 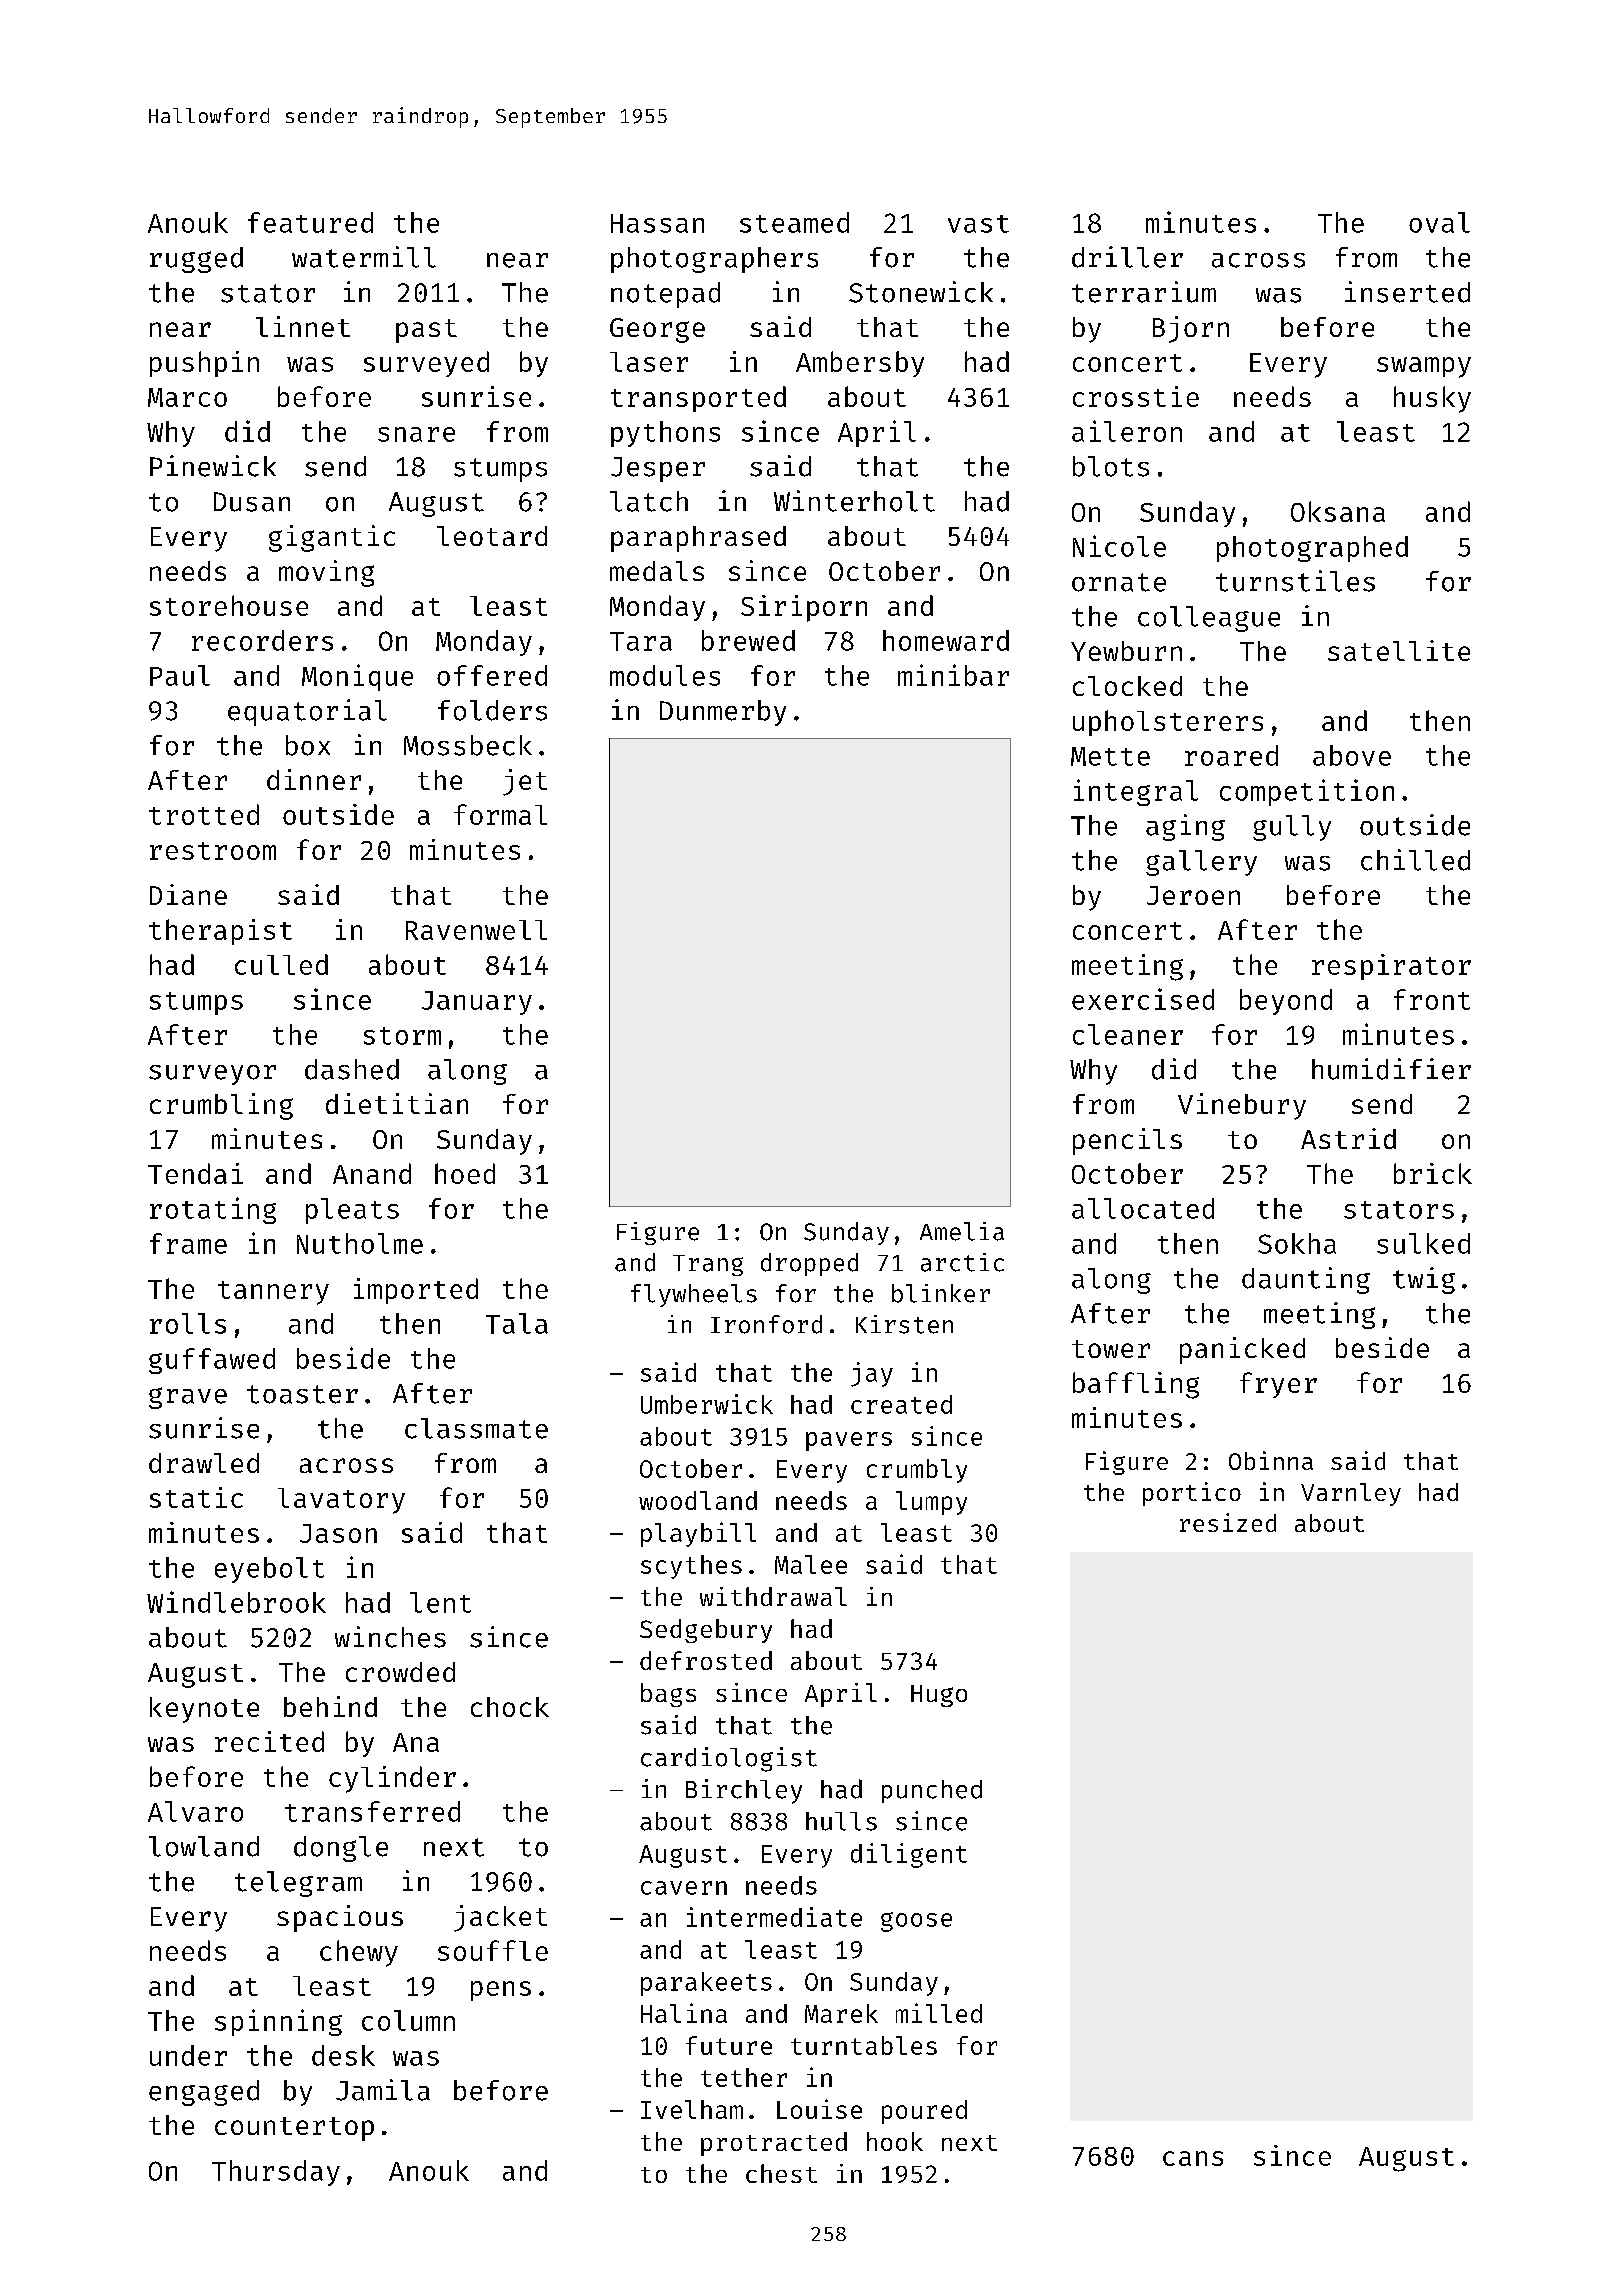 I want to click on inserted, so click(x=1407, y=292).
